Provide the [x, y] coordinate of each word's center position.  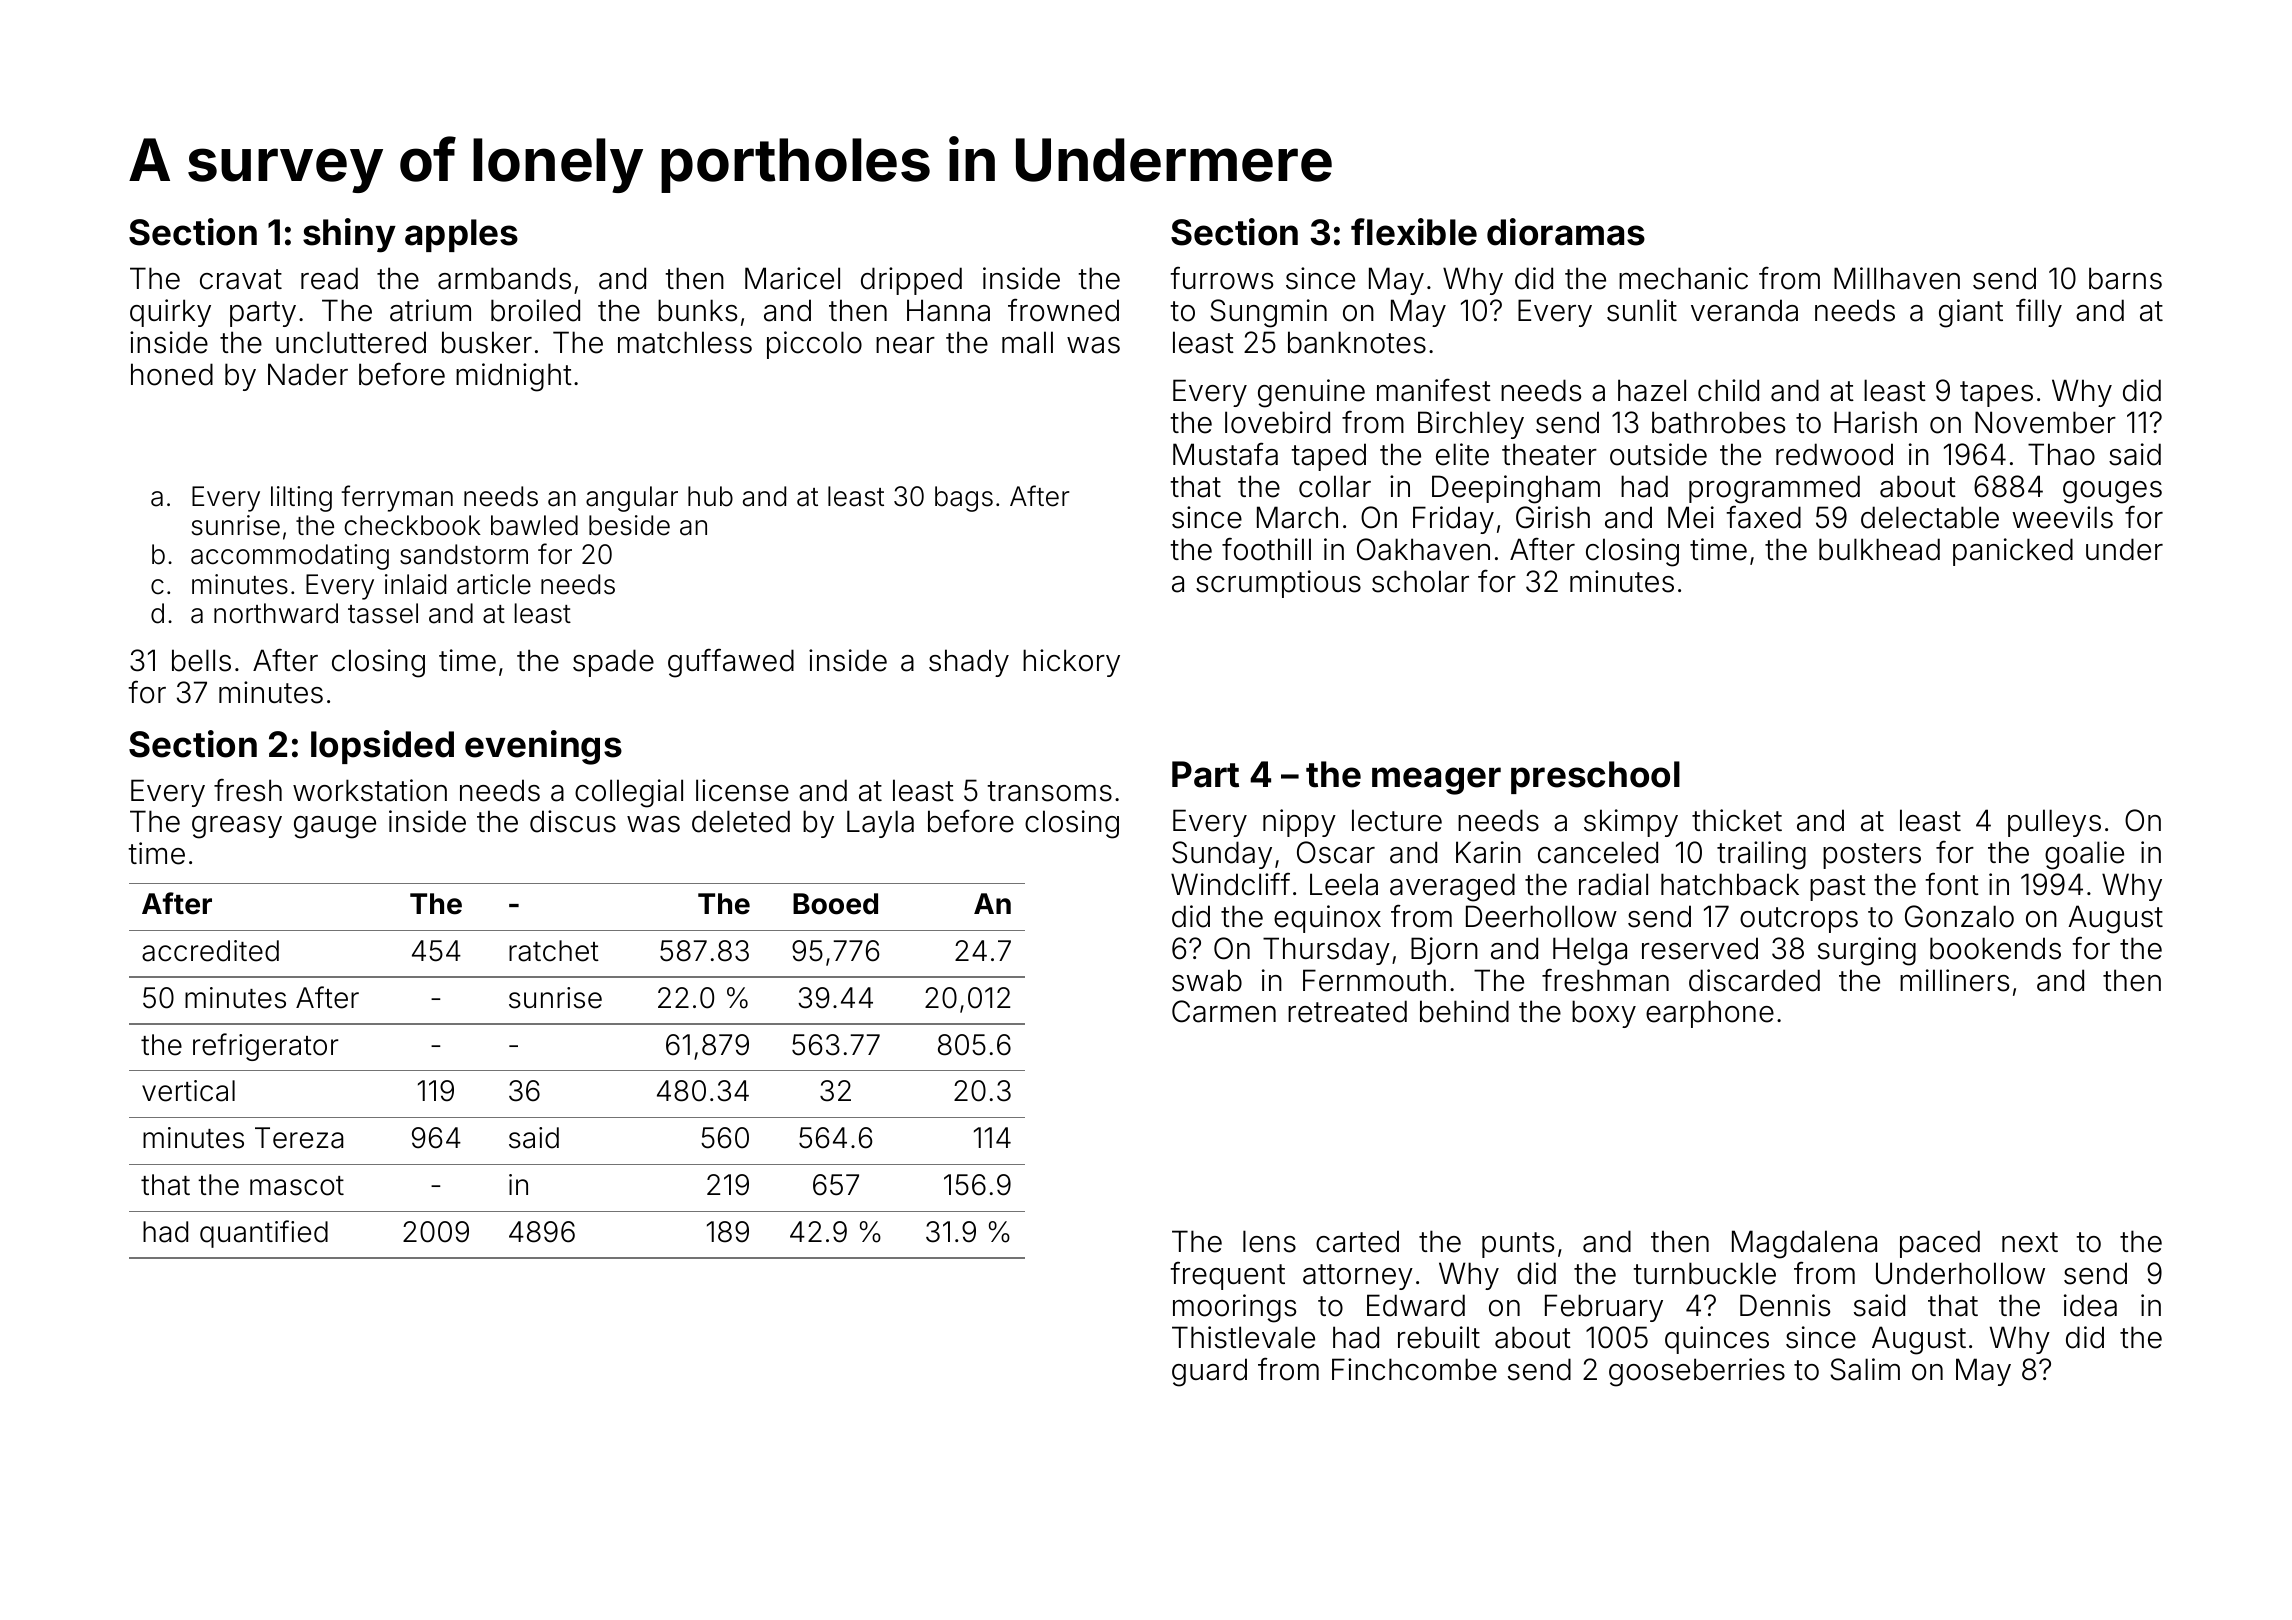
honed [172, 374]
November [2045, 422]
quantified [264, 1234]
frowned [1063, 310]
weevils [2062, 517]
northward [276, 613]
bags [964, 499]
